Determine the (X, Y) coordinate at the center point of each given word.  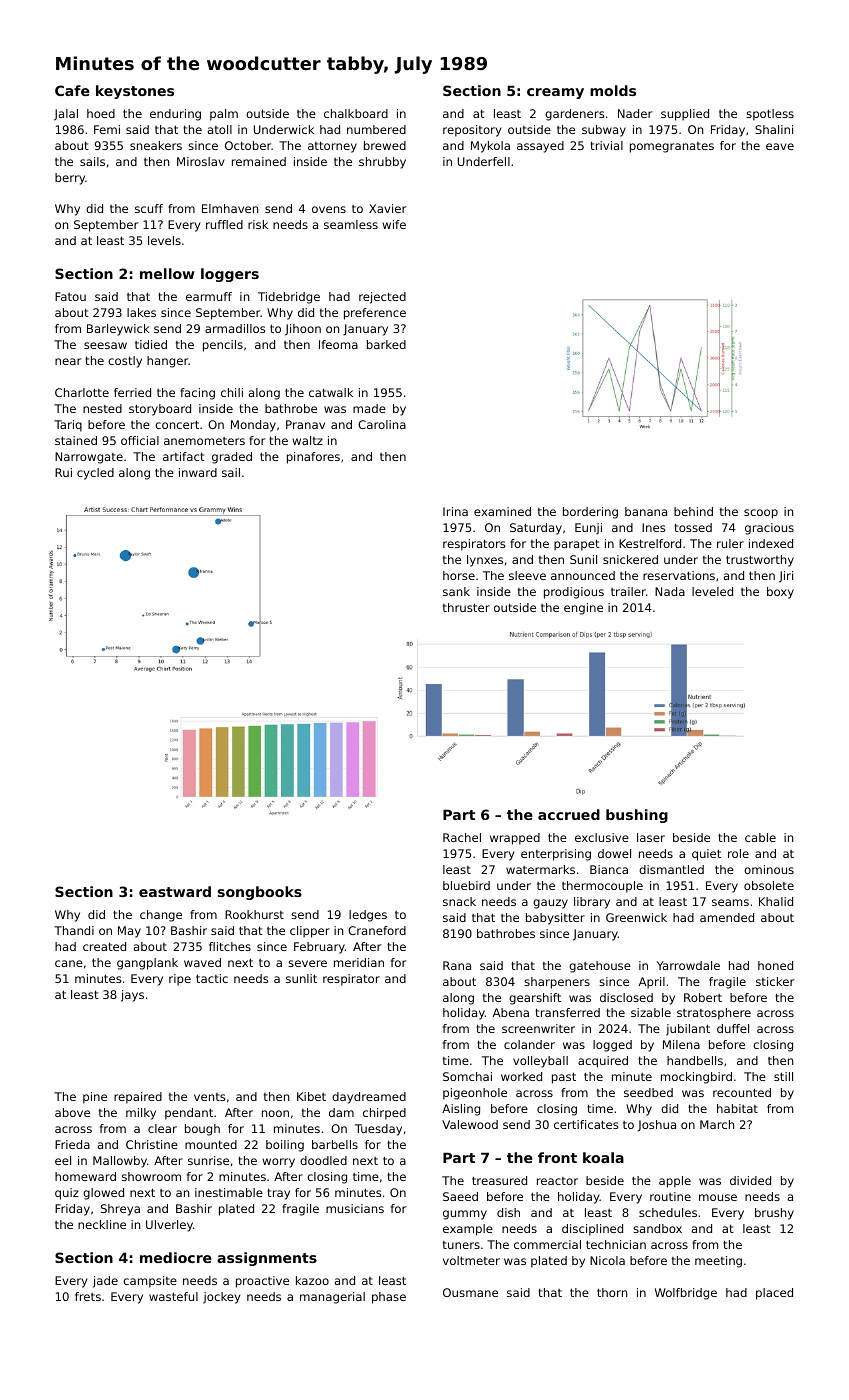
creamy (555, 93)
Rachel (462, 837)
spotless (770, 115)
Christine (152, 1144)
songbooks (260, 893)
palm (224, 115)
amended (727, 917)
